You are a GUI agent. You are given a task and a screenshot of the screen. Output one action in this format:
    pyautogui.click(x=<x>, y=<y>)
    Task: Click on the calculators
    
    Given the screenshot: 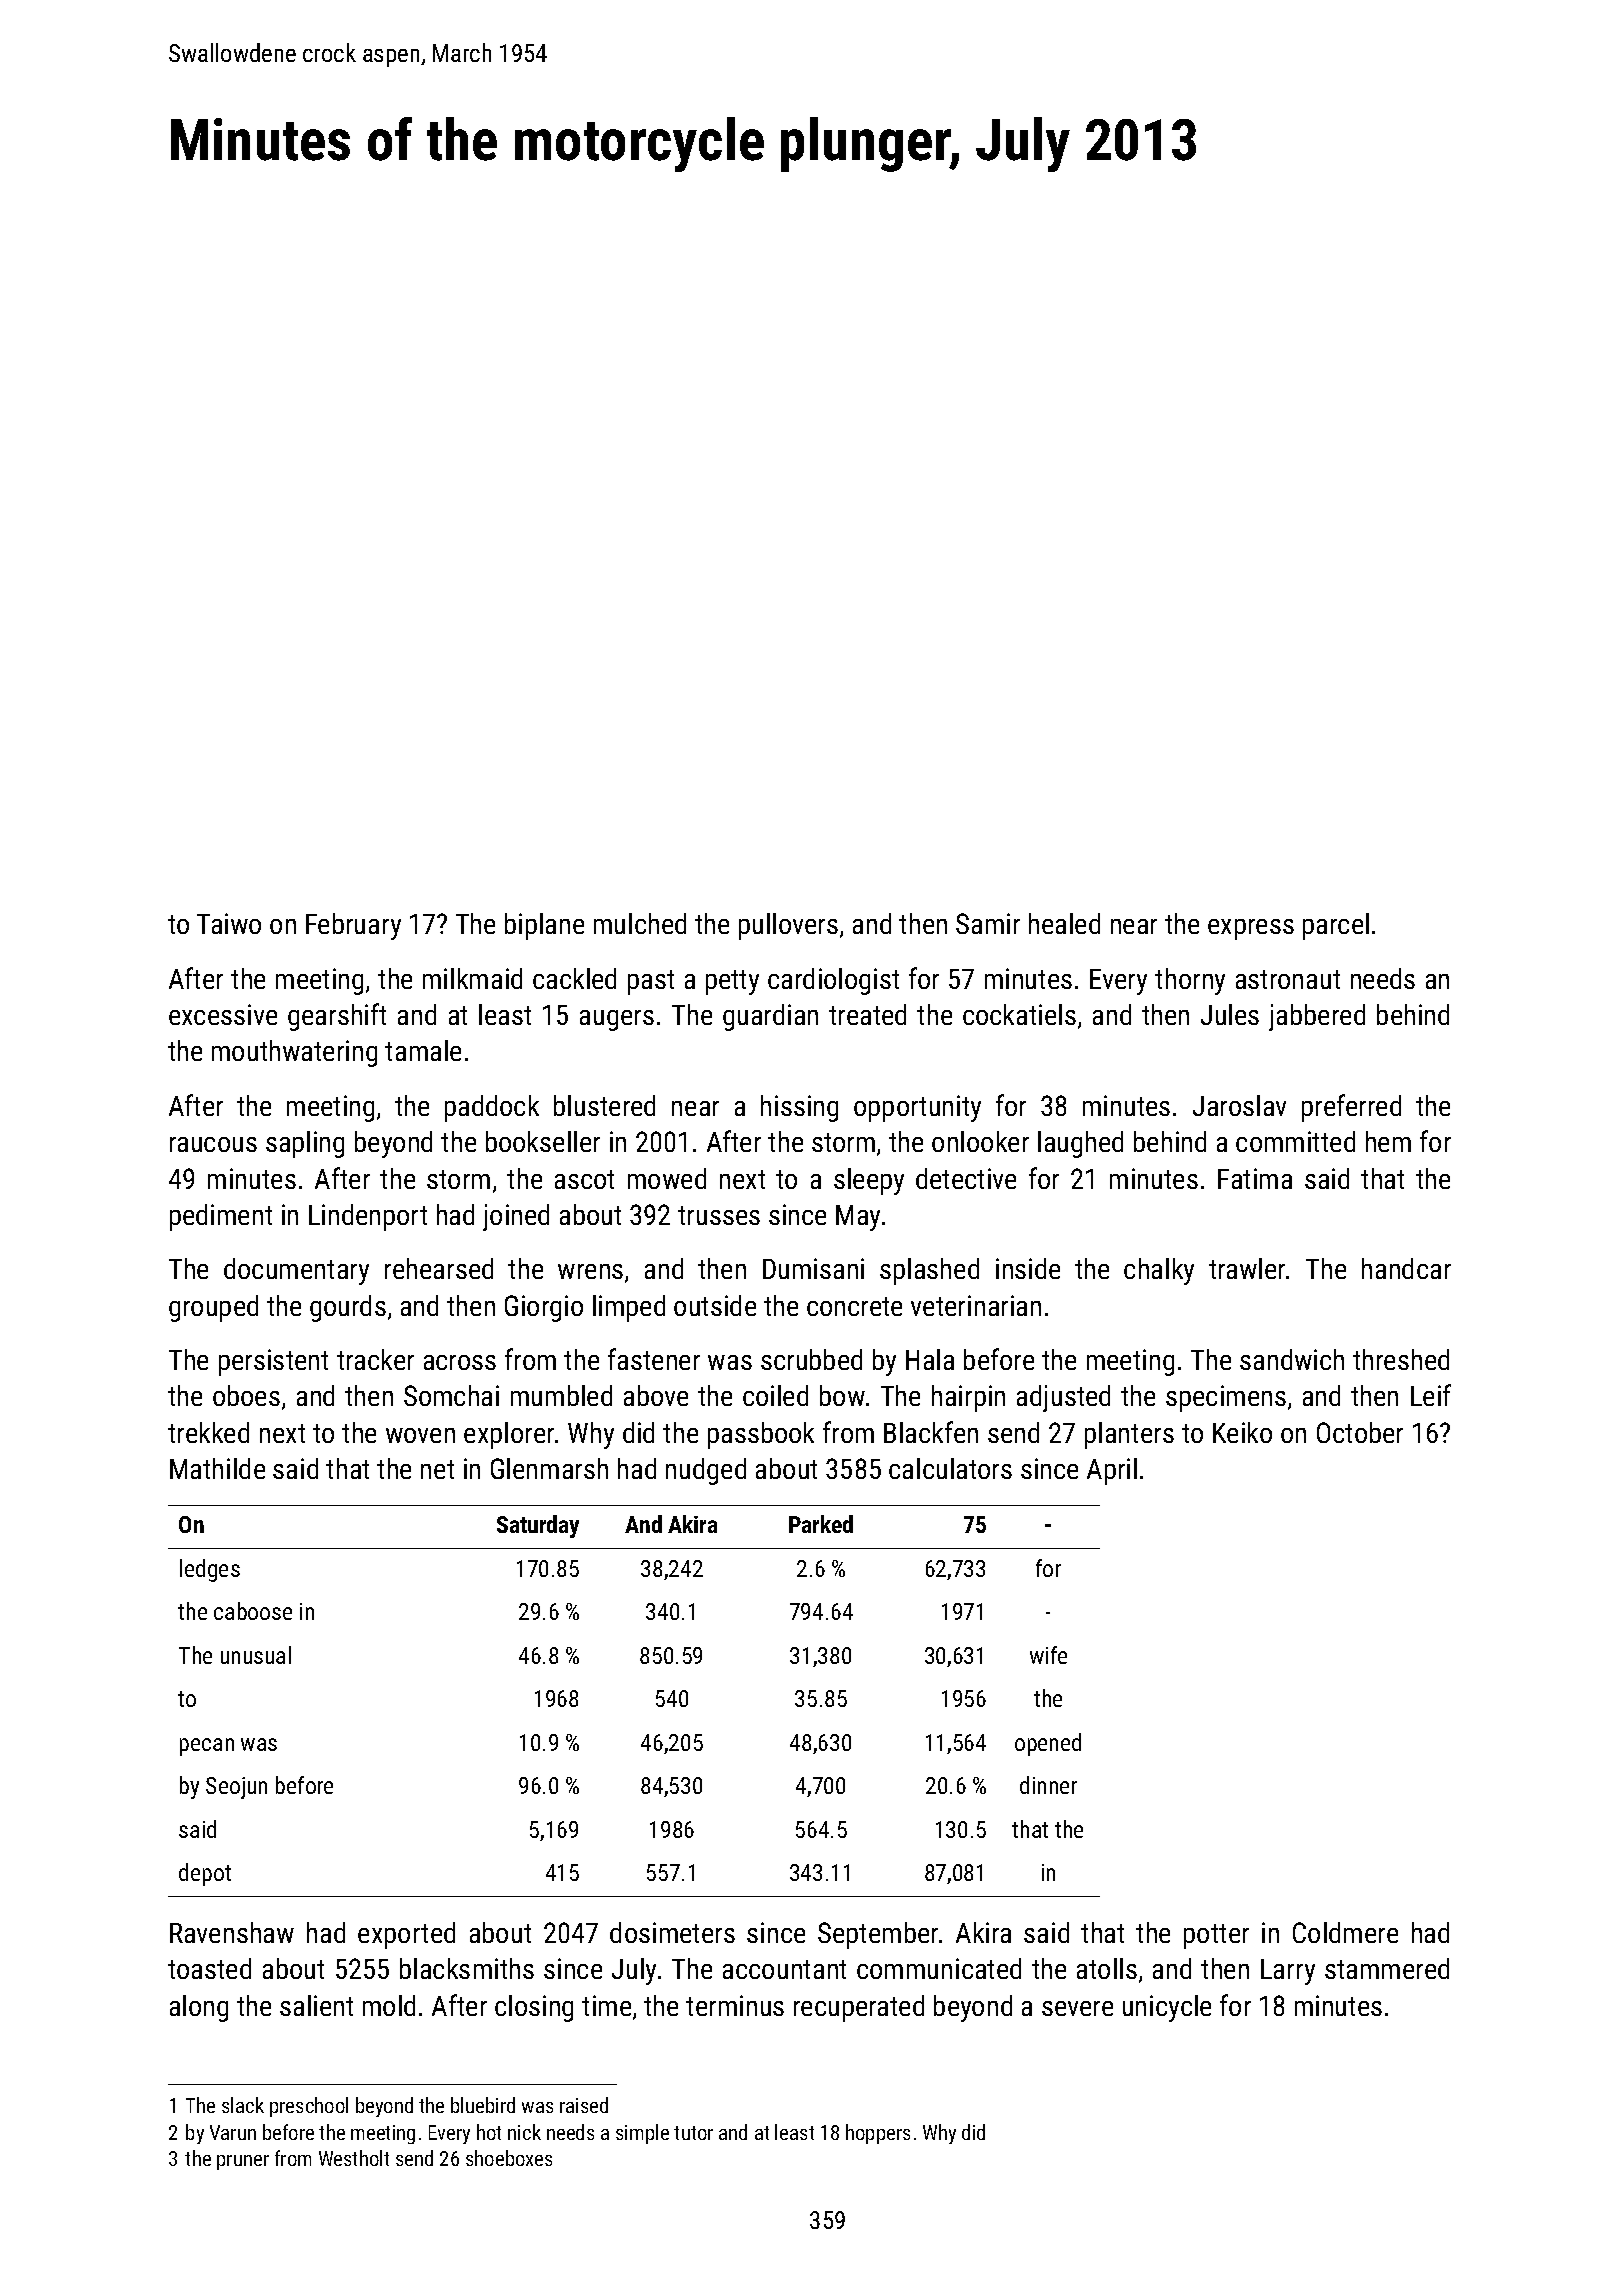 What is the action you would take?
    pyautogui.click(x=950, y=1468)
